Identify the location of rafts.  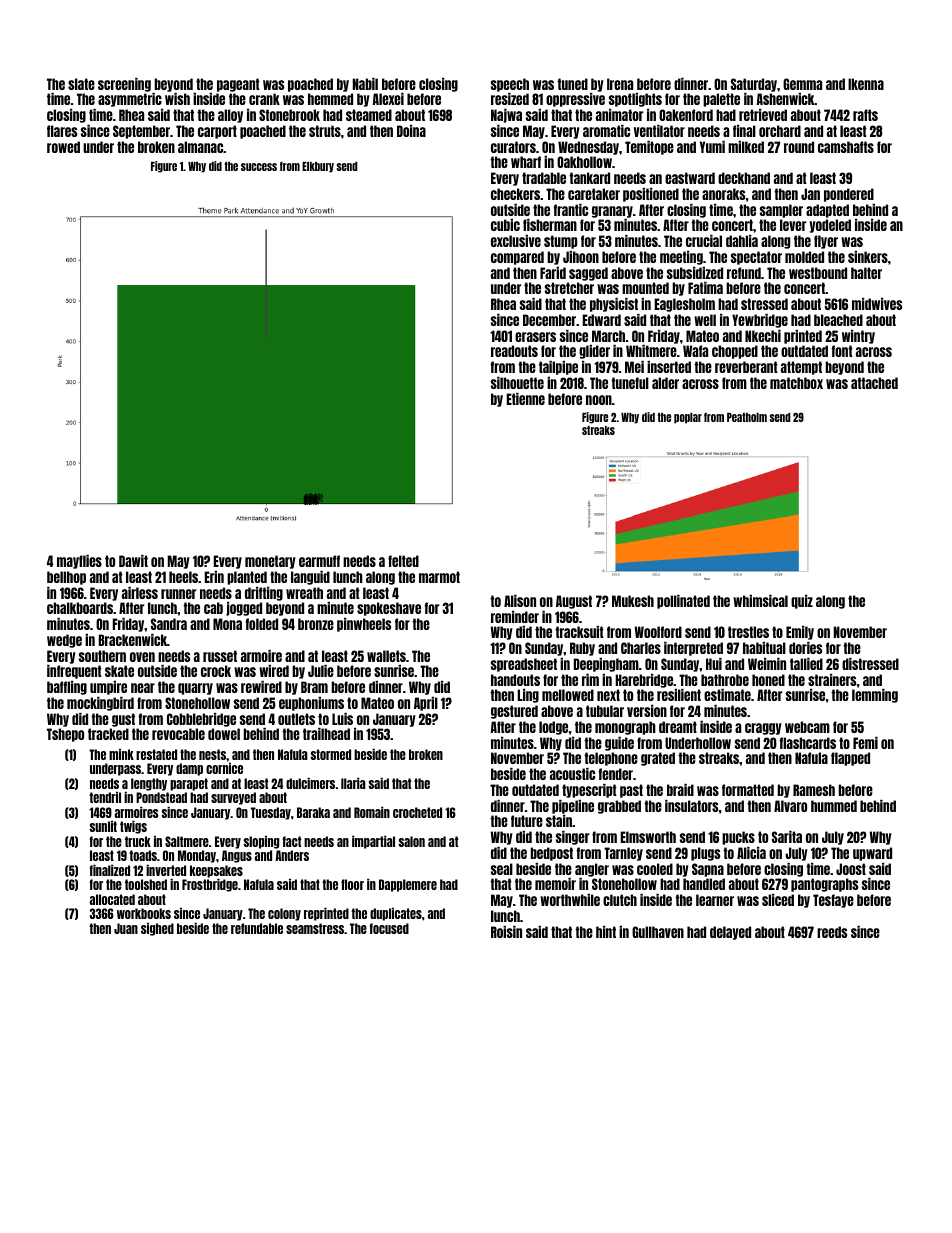
(865, 115).
